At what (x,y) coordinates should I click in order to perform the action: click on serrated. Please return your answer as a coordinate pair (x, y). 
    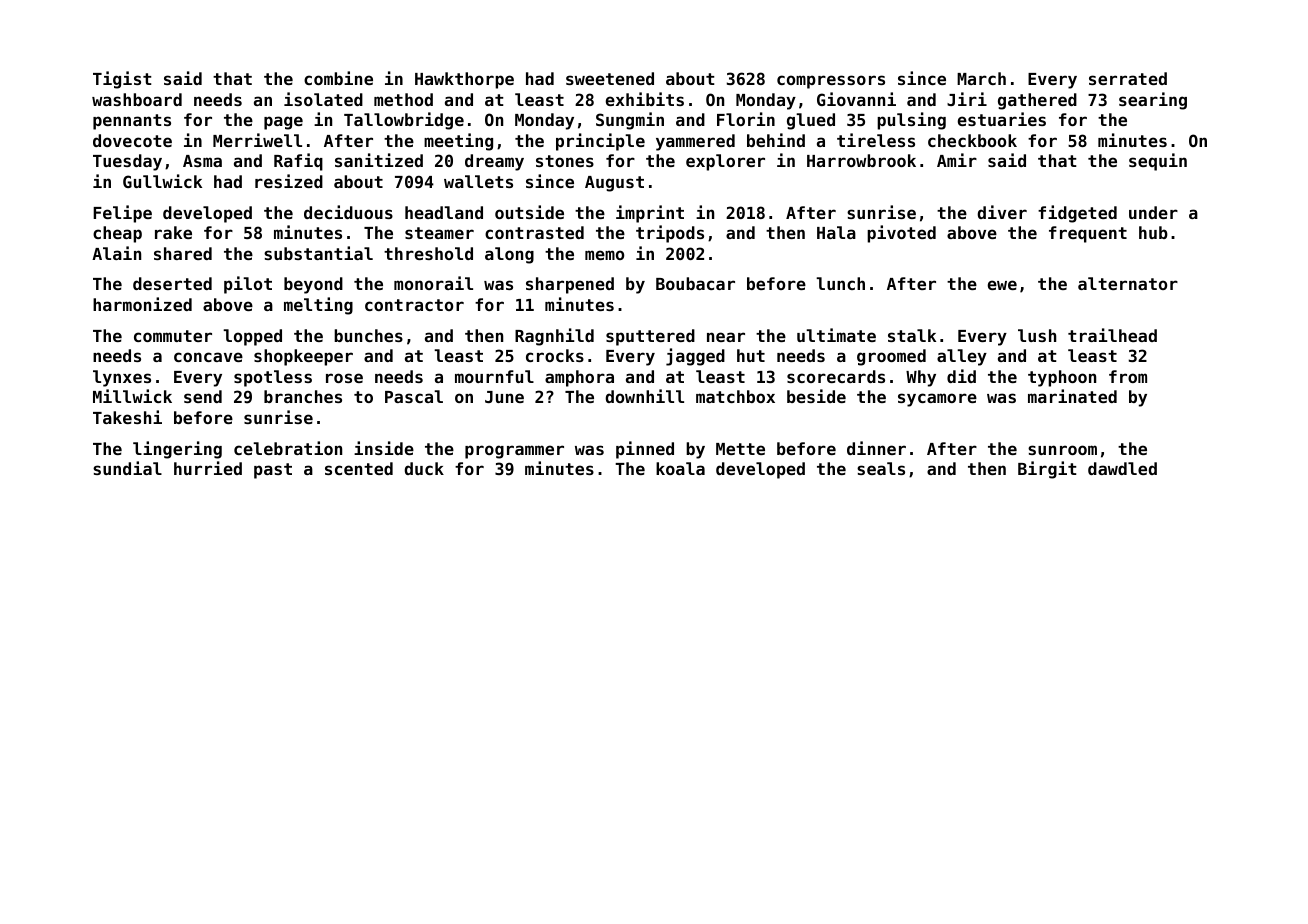
    Looking at the image, I should click on (1128, 78).
